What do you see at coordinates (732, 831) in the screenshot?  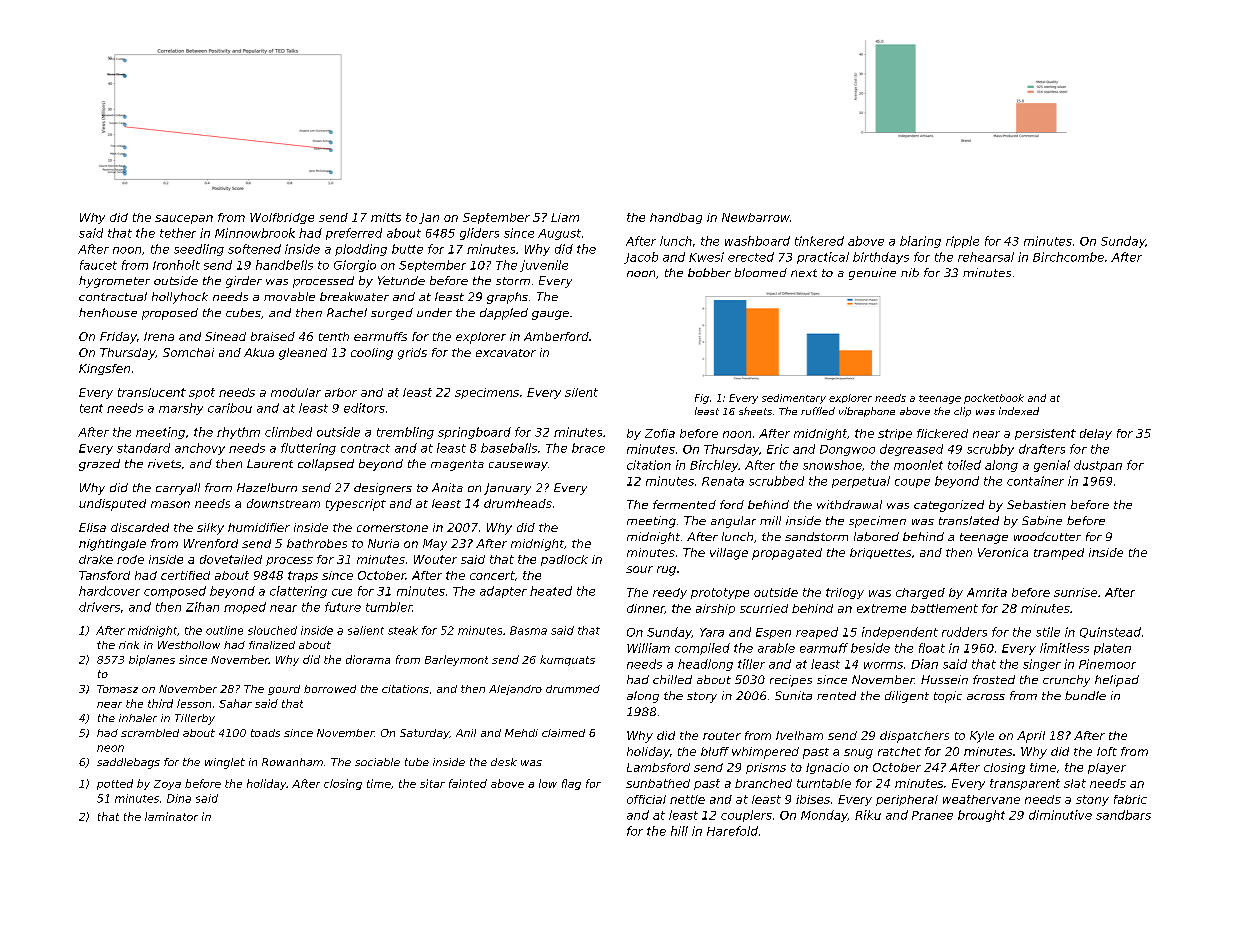 I see `Harefold` at bounding box center [732, 831].
